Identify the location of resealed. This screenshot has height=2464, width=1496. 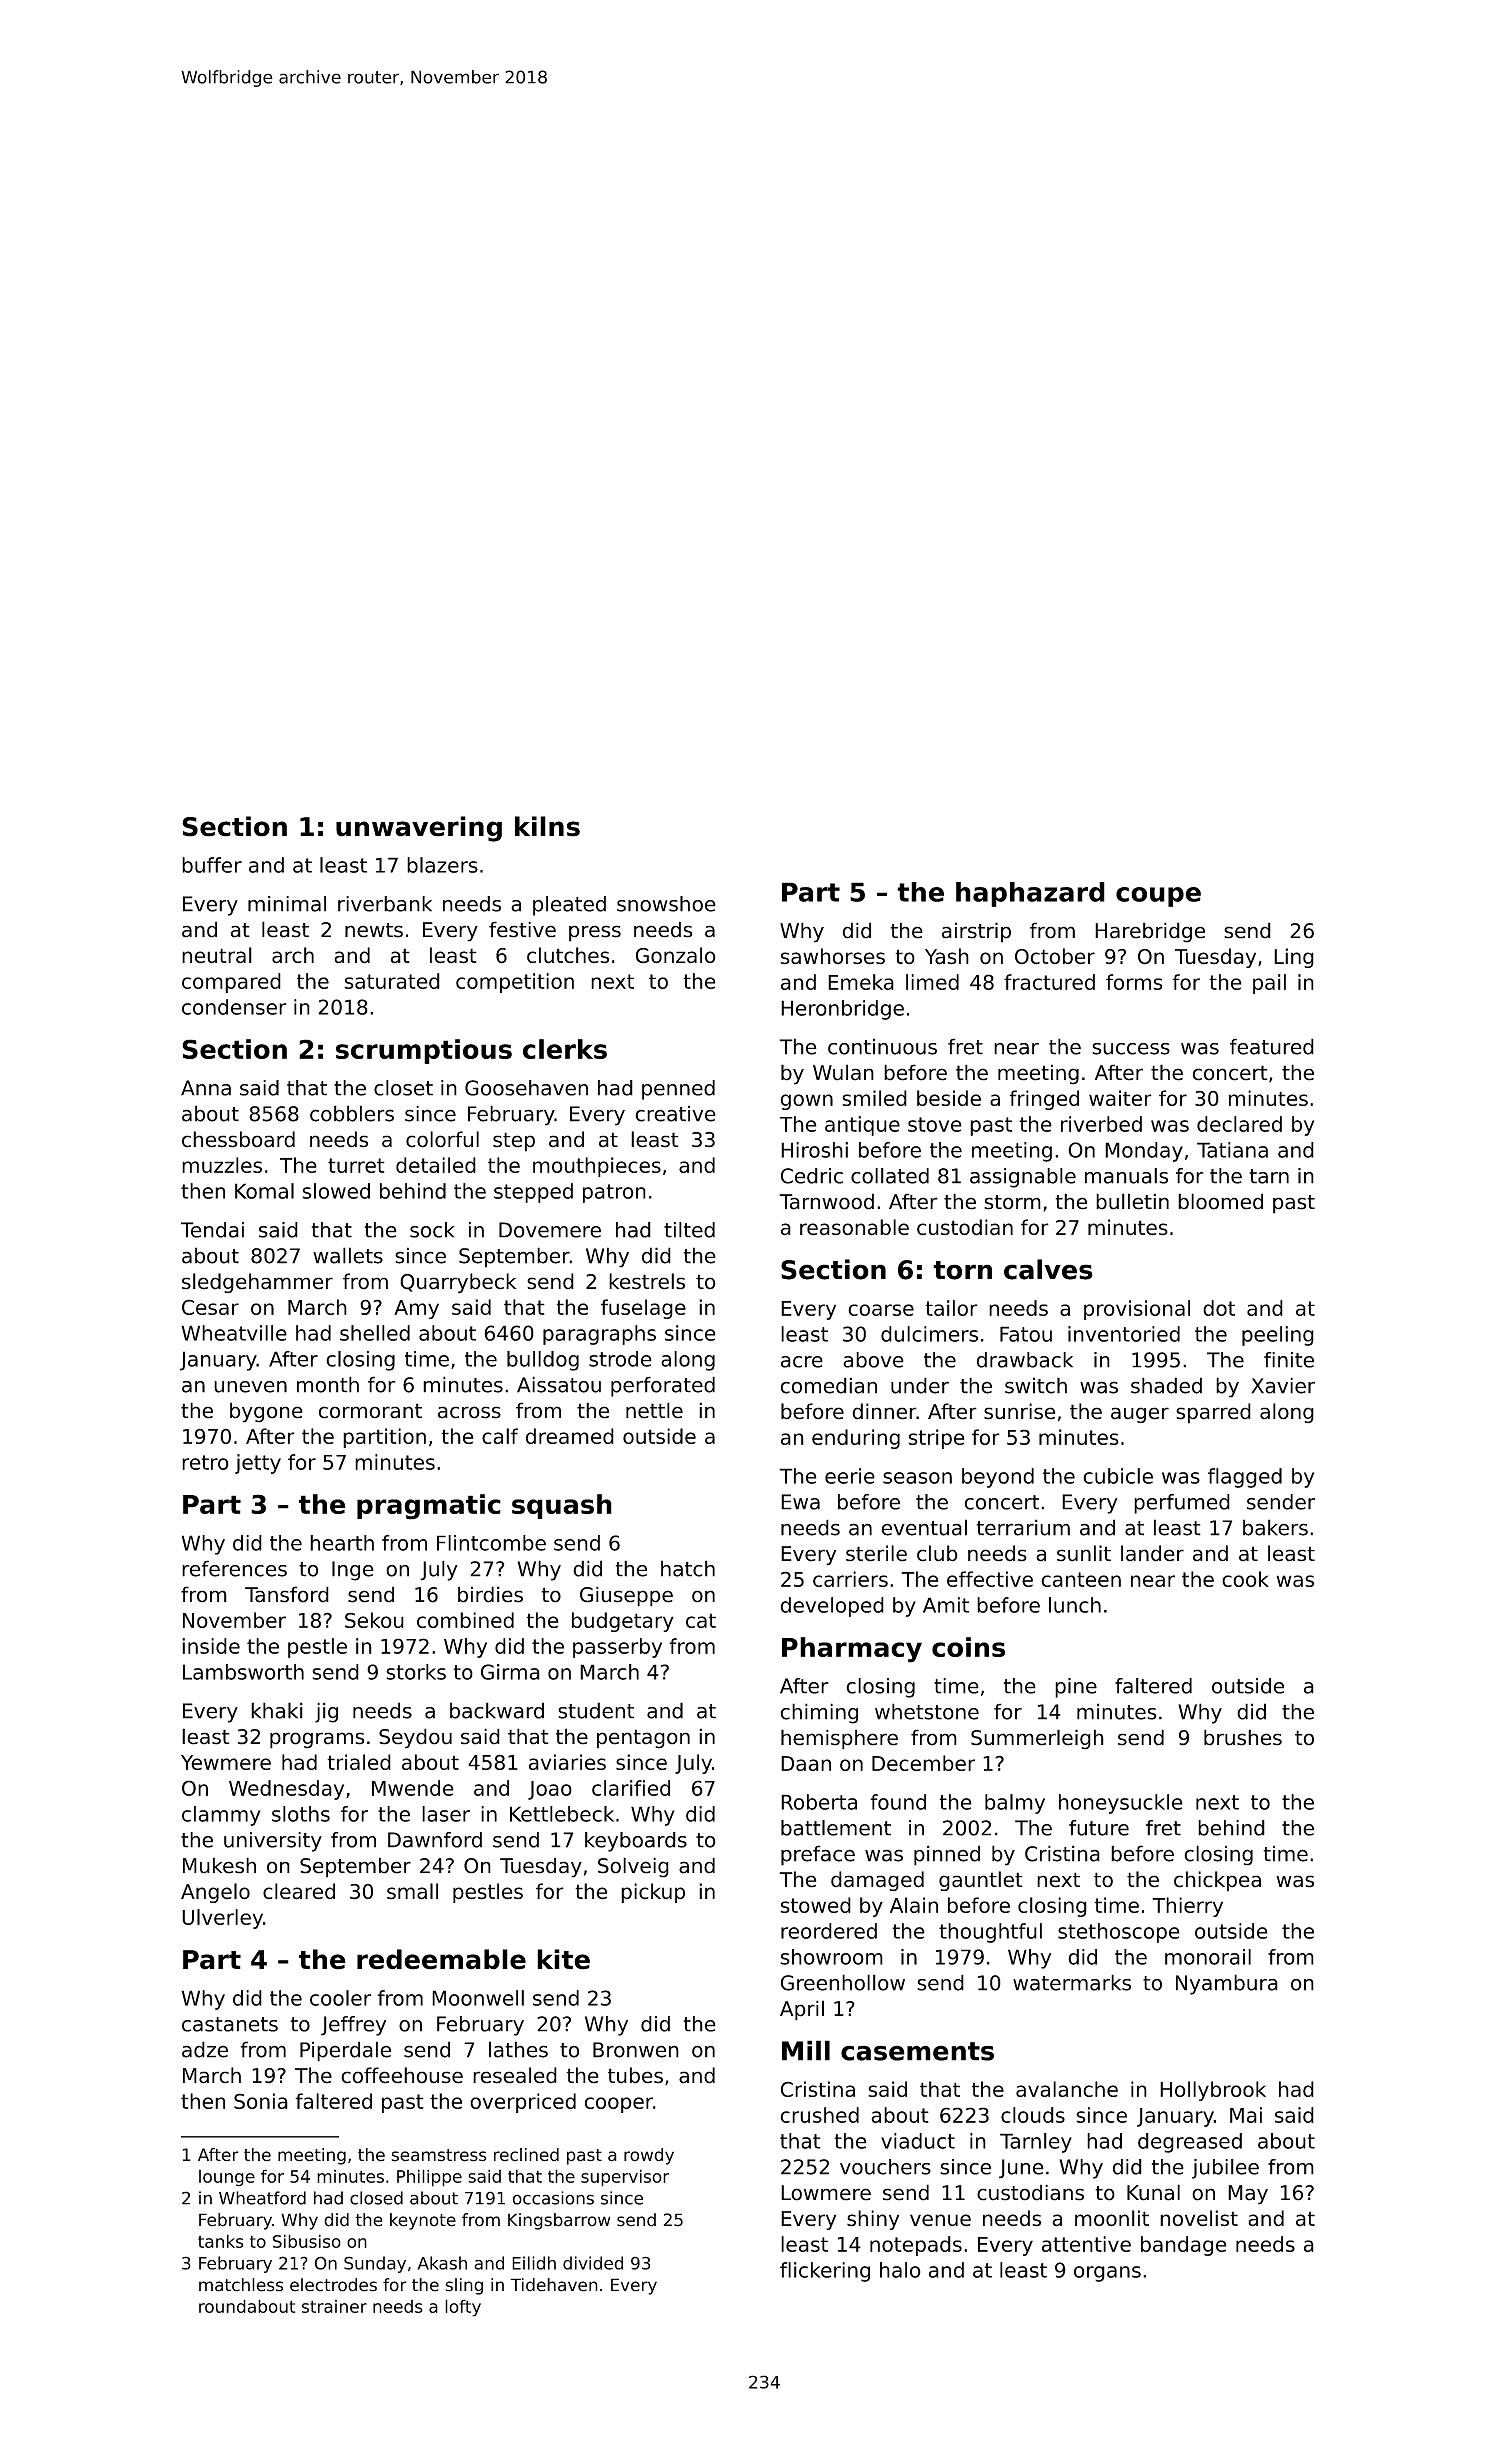
(515, 2075).
